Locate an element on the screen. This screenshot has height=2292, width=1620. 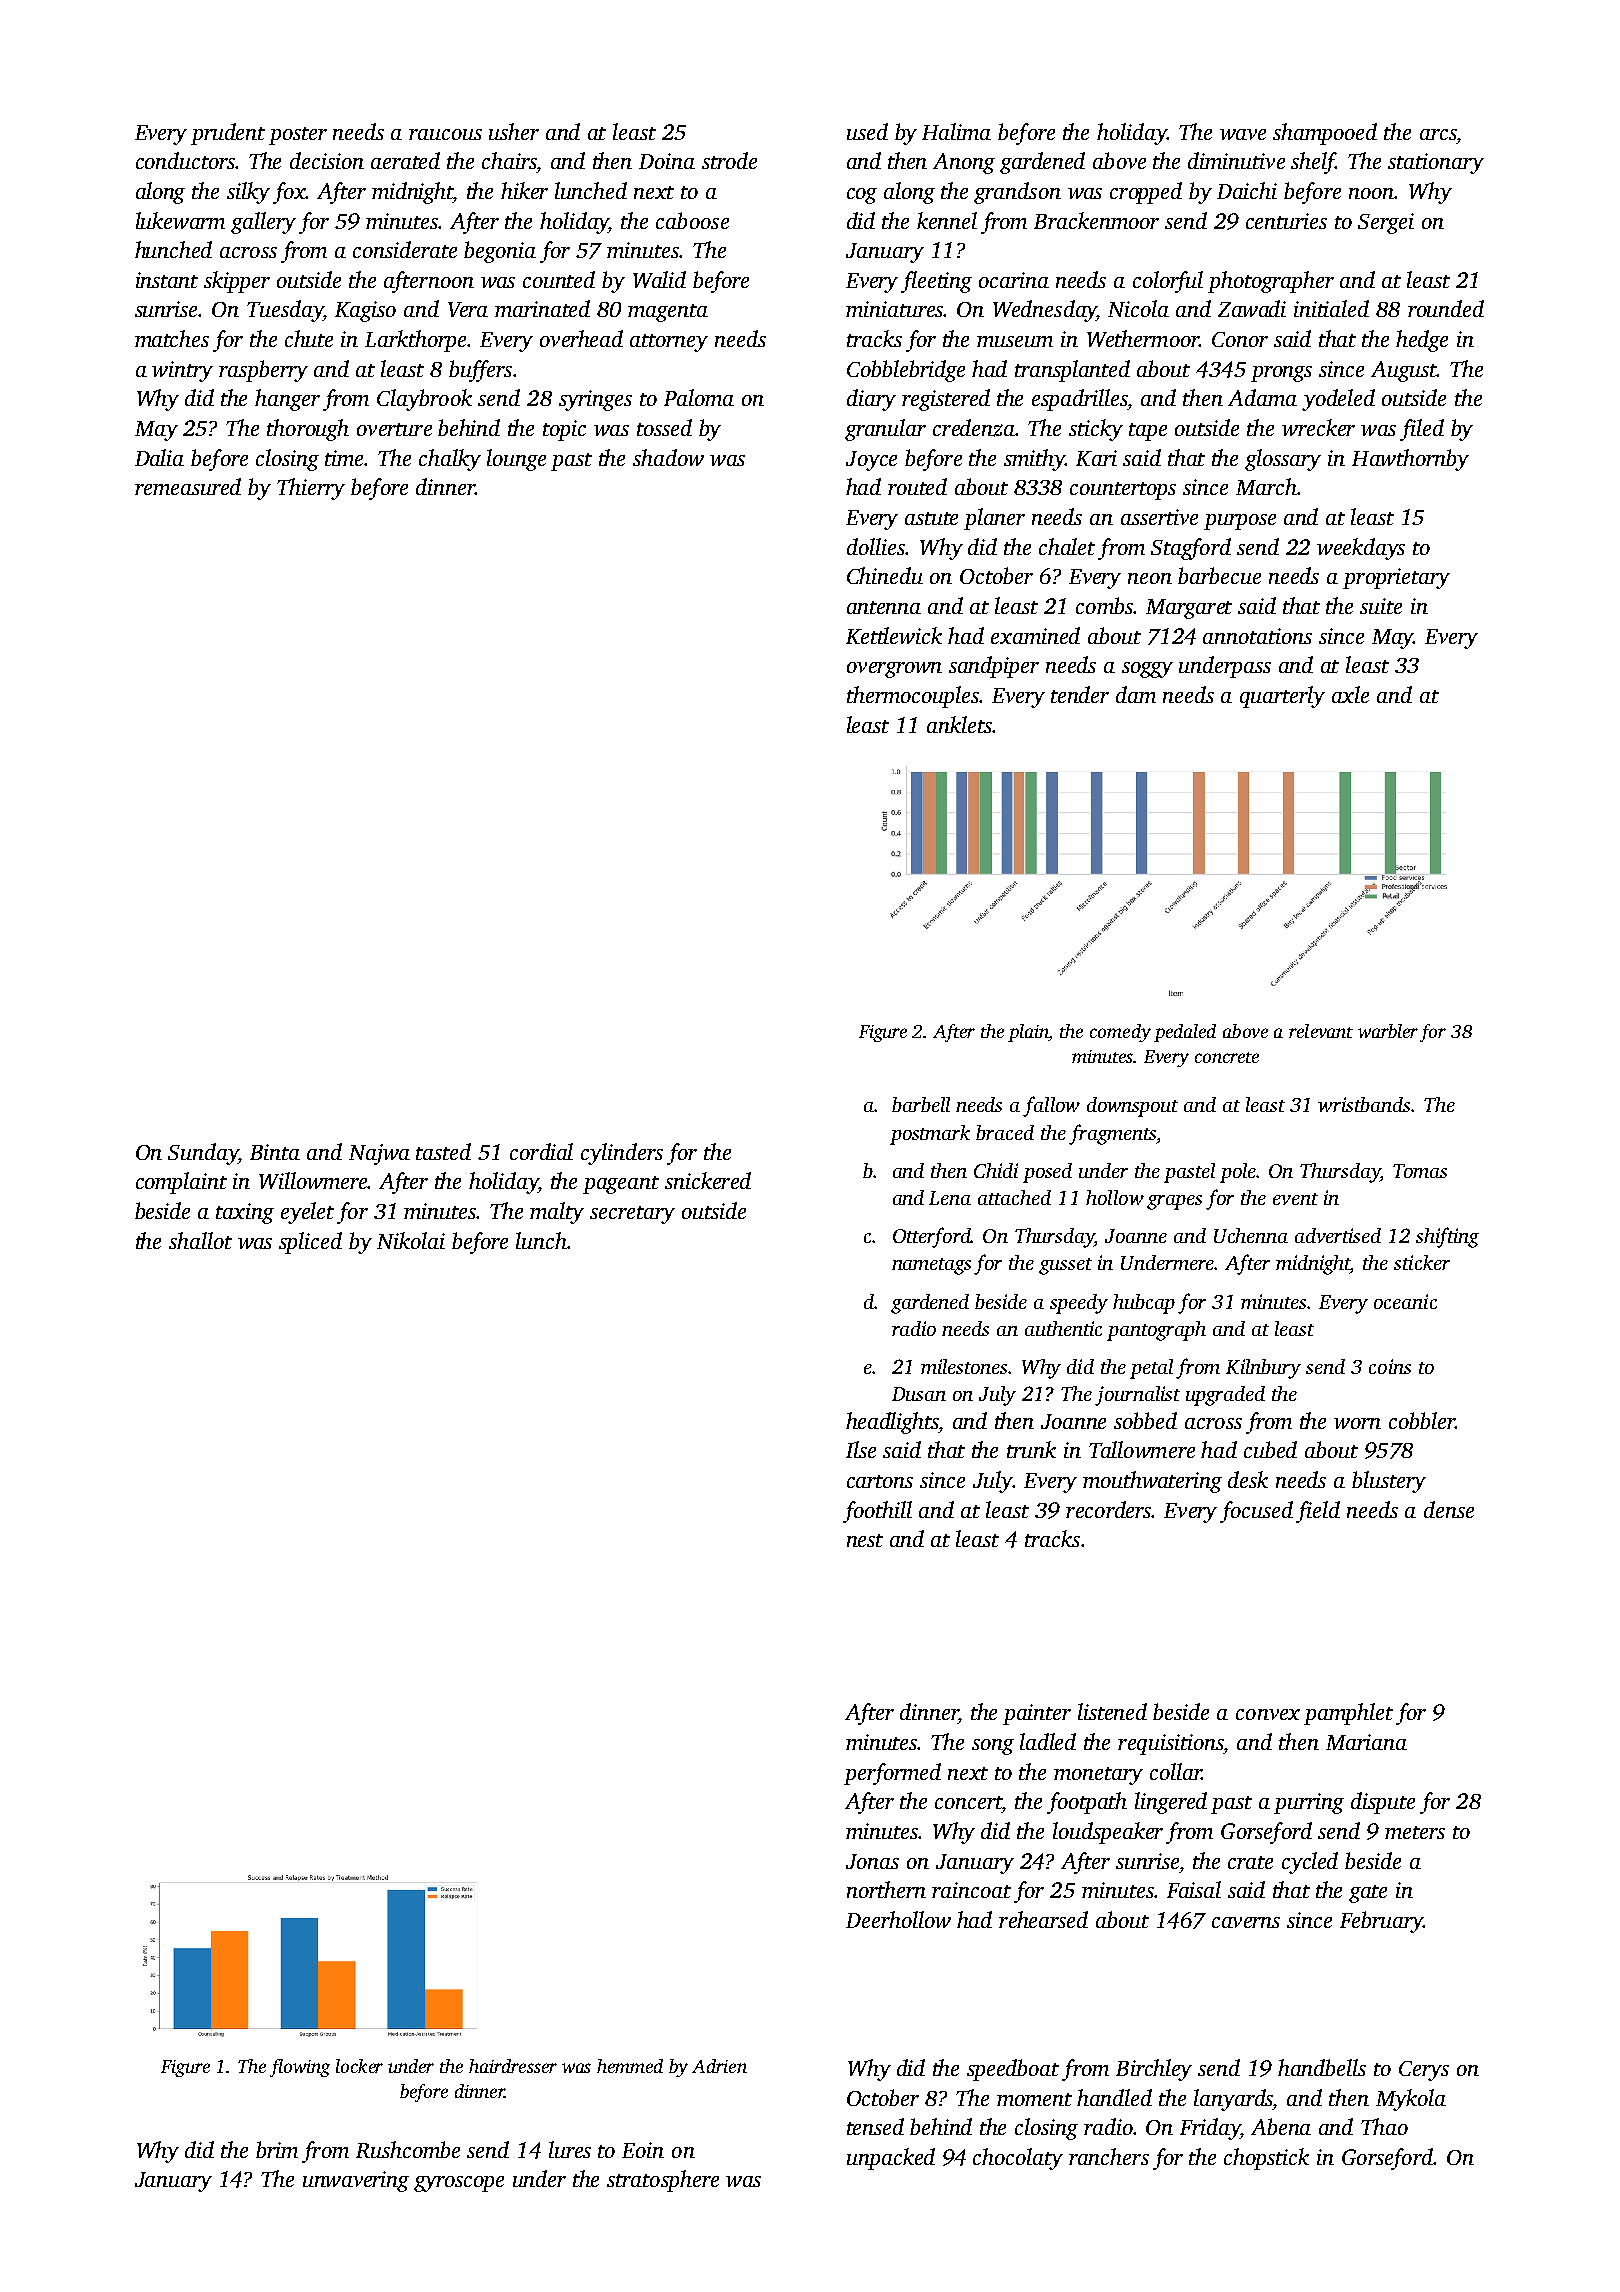
Nikolai is located at coordinates (411, 1240).
